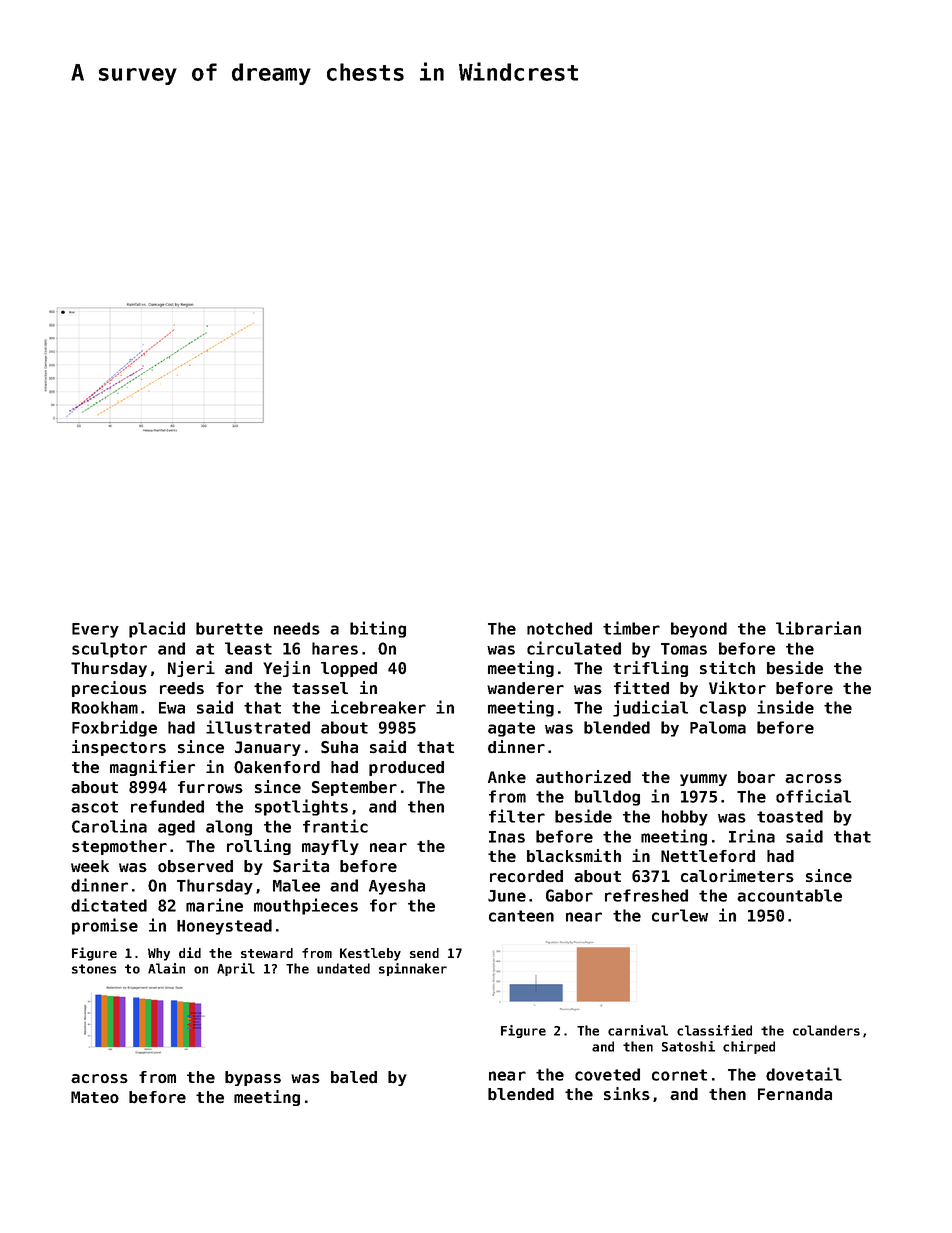 The image size is (952, 1233). What do you see at coordinates (258, 727) in the document?
I see `illustrated` at bounding box center [258, 727].
